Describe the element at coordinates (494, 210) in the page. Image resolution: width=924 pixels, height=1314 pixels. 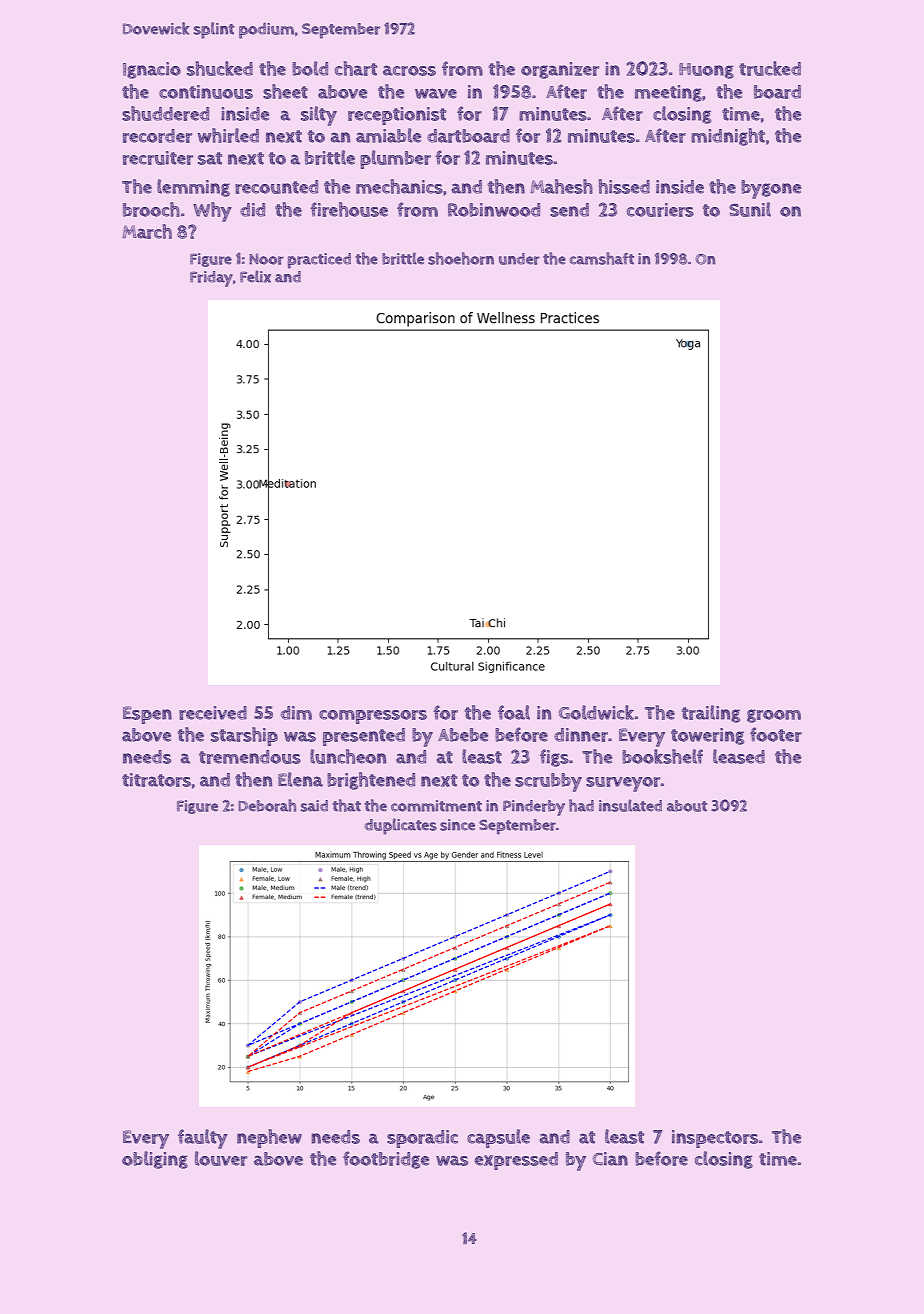
I see `Robinwood` at that location.
